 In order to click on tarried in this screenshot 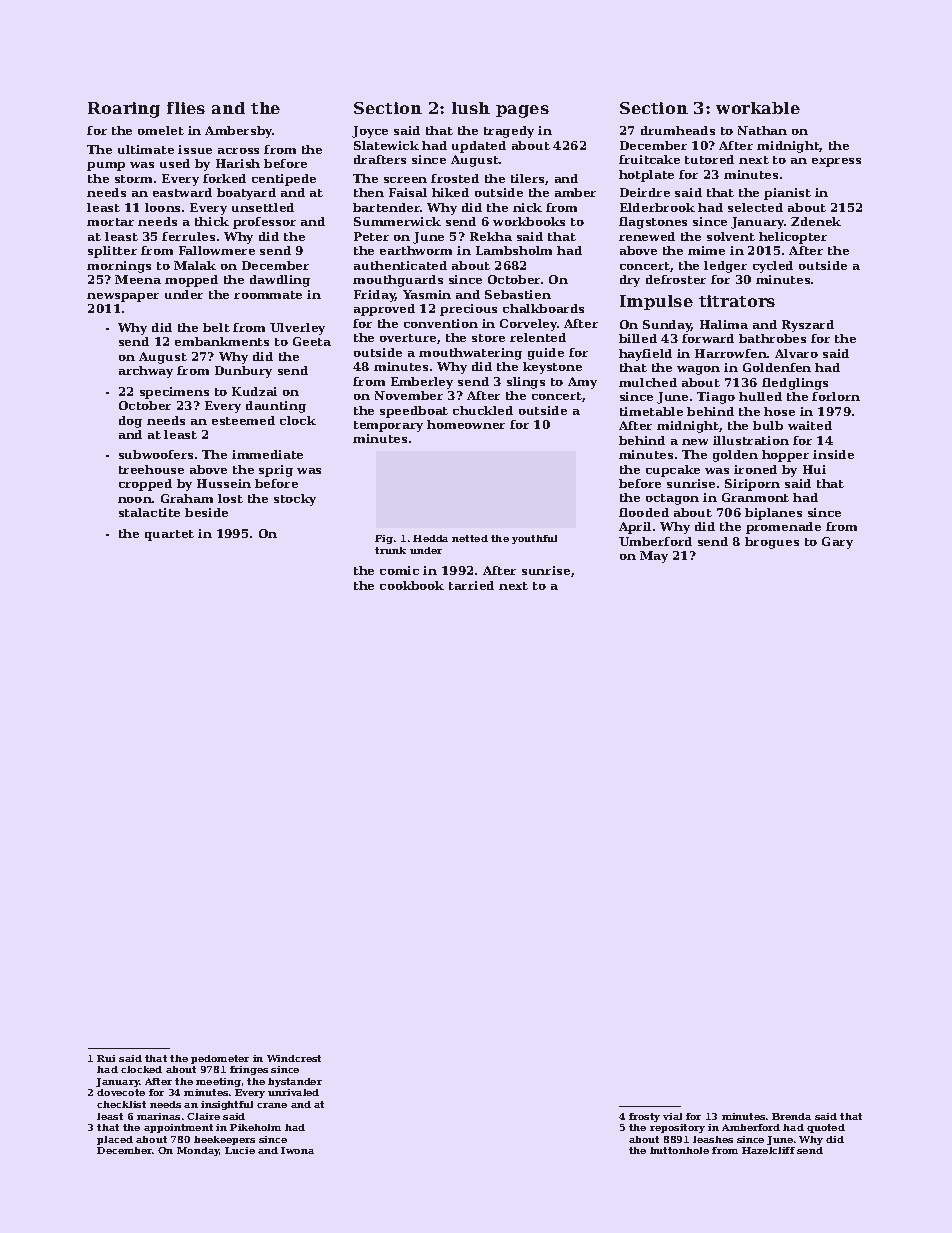, I will do `click(471, 585)`.
